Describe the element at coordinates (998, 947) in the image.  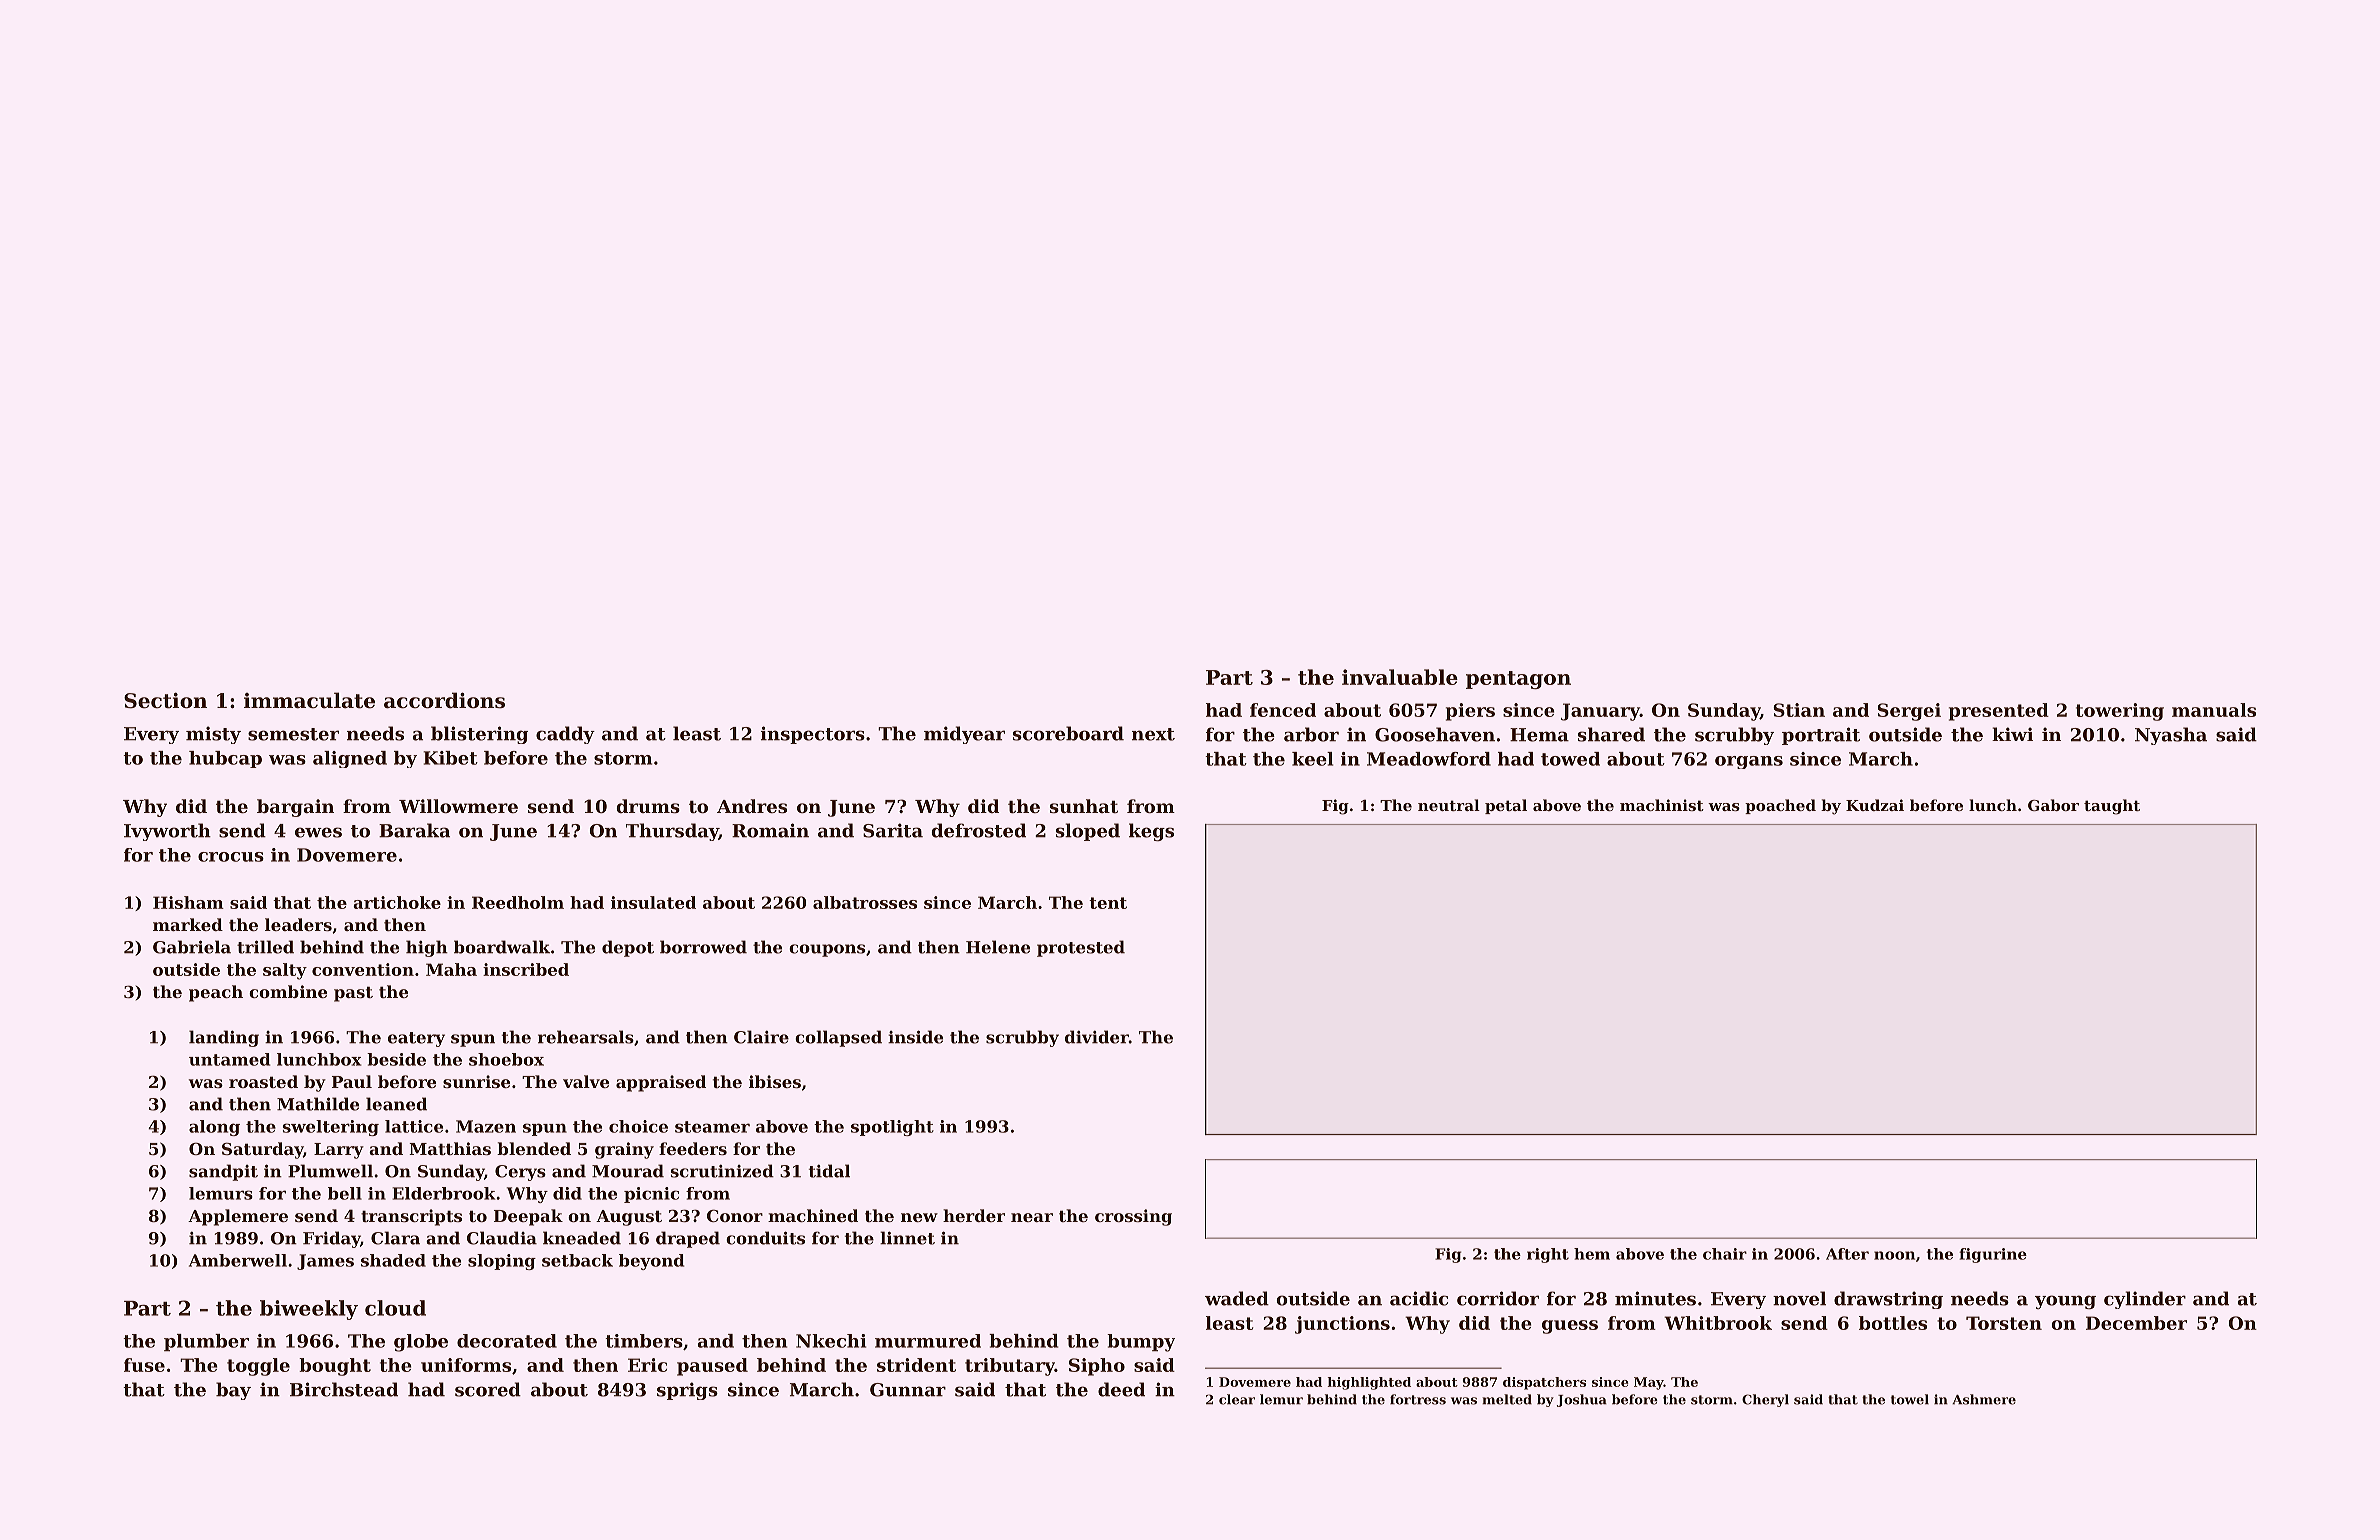
I see `Helene` at that location.
